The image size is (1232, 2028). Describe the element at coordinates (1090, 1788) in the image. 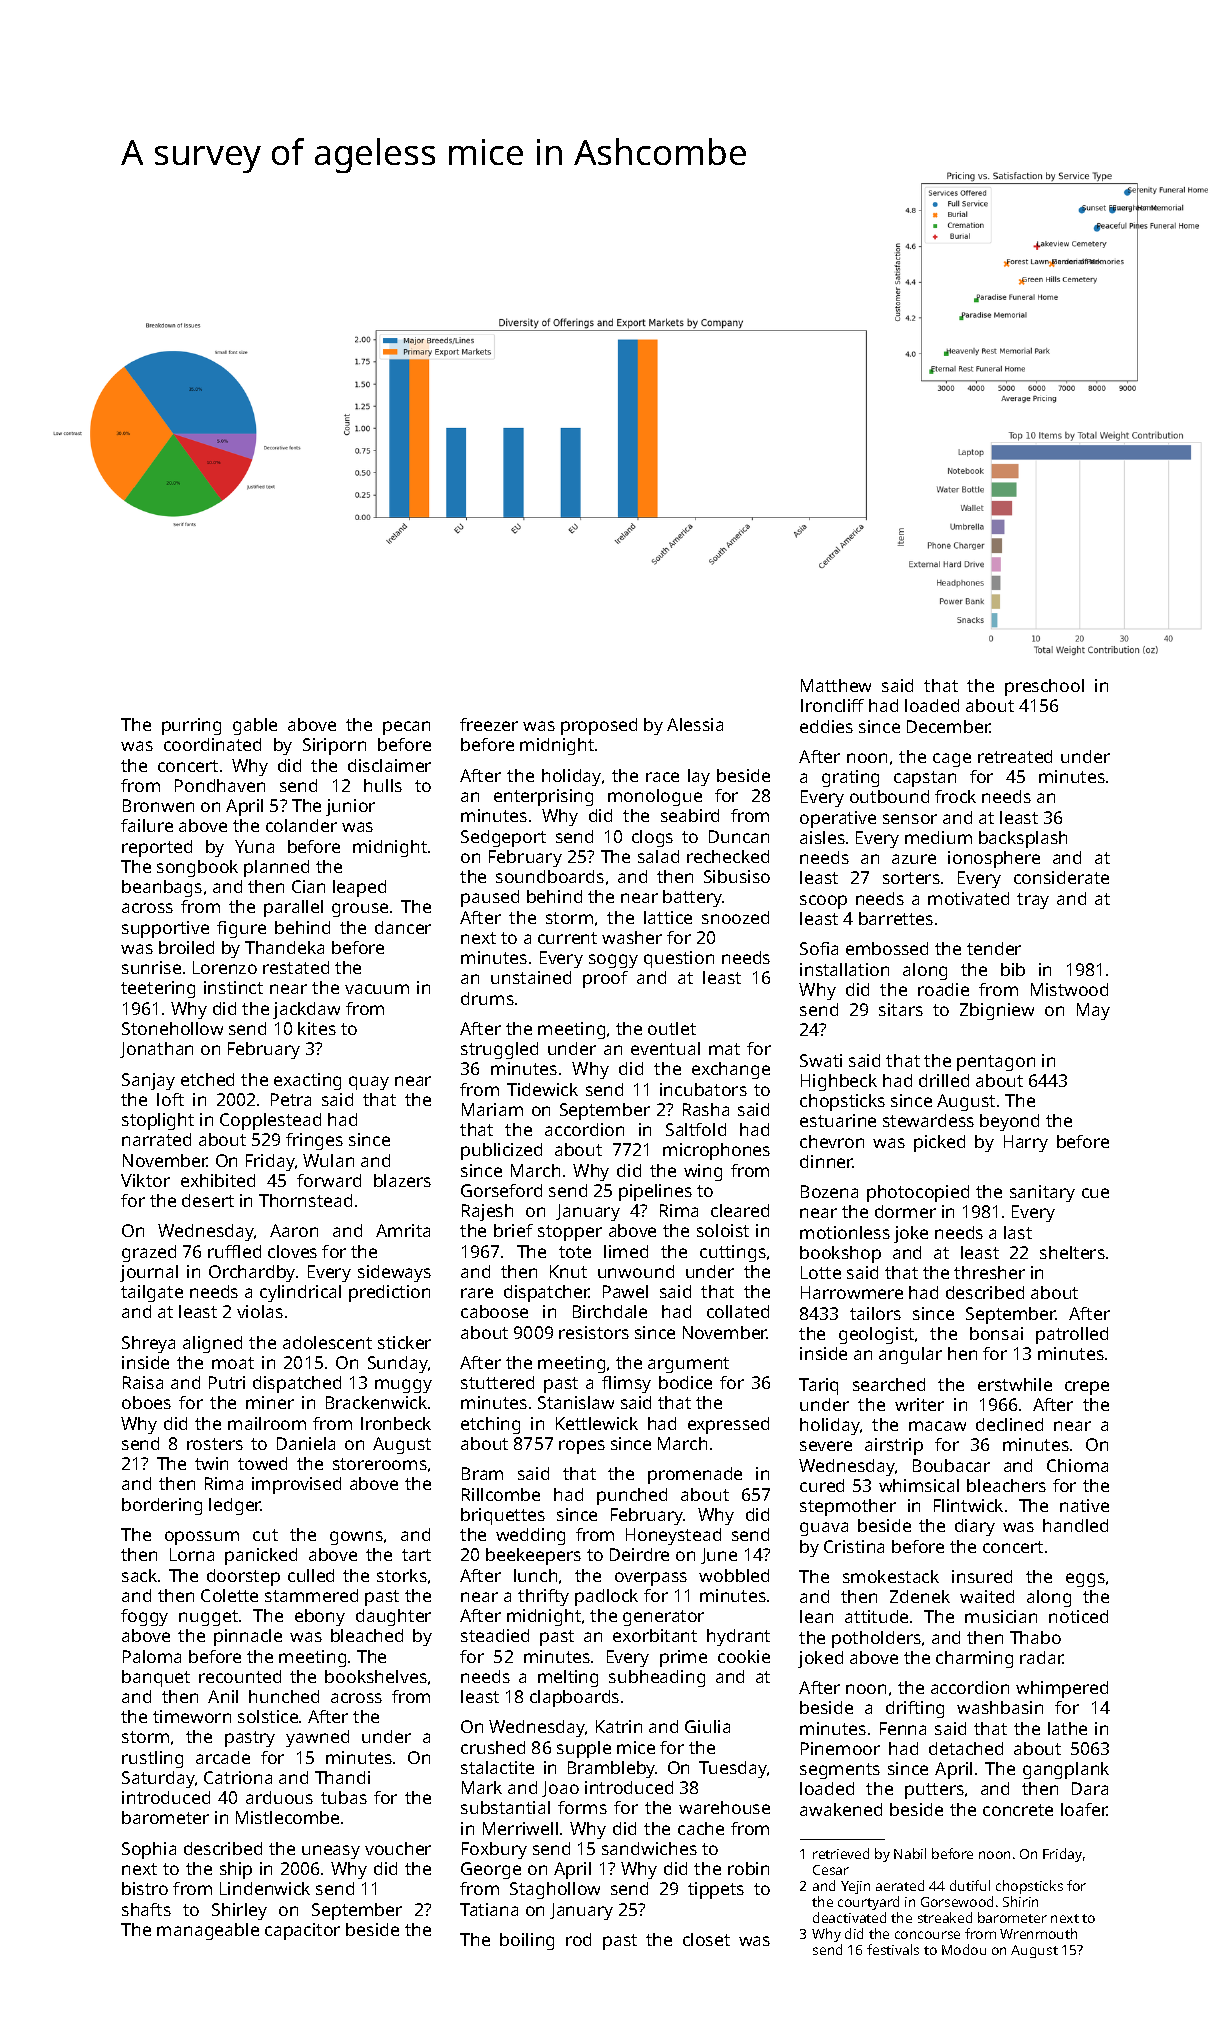

I see `Dara` at that location.
